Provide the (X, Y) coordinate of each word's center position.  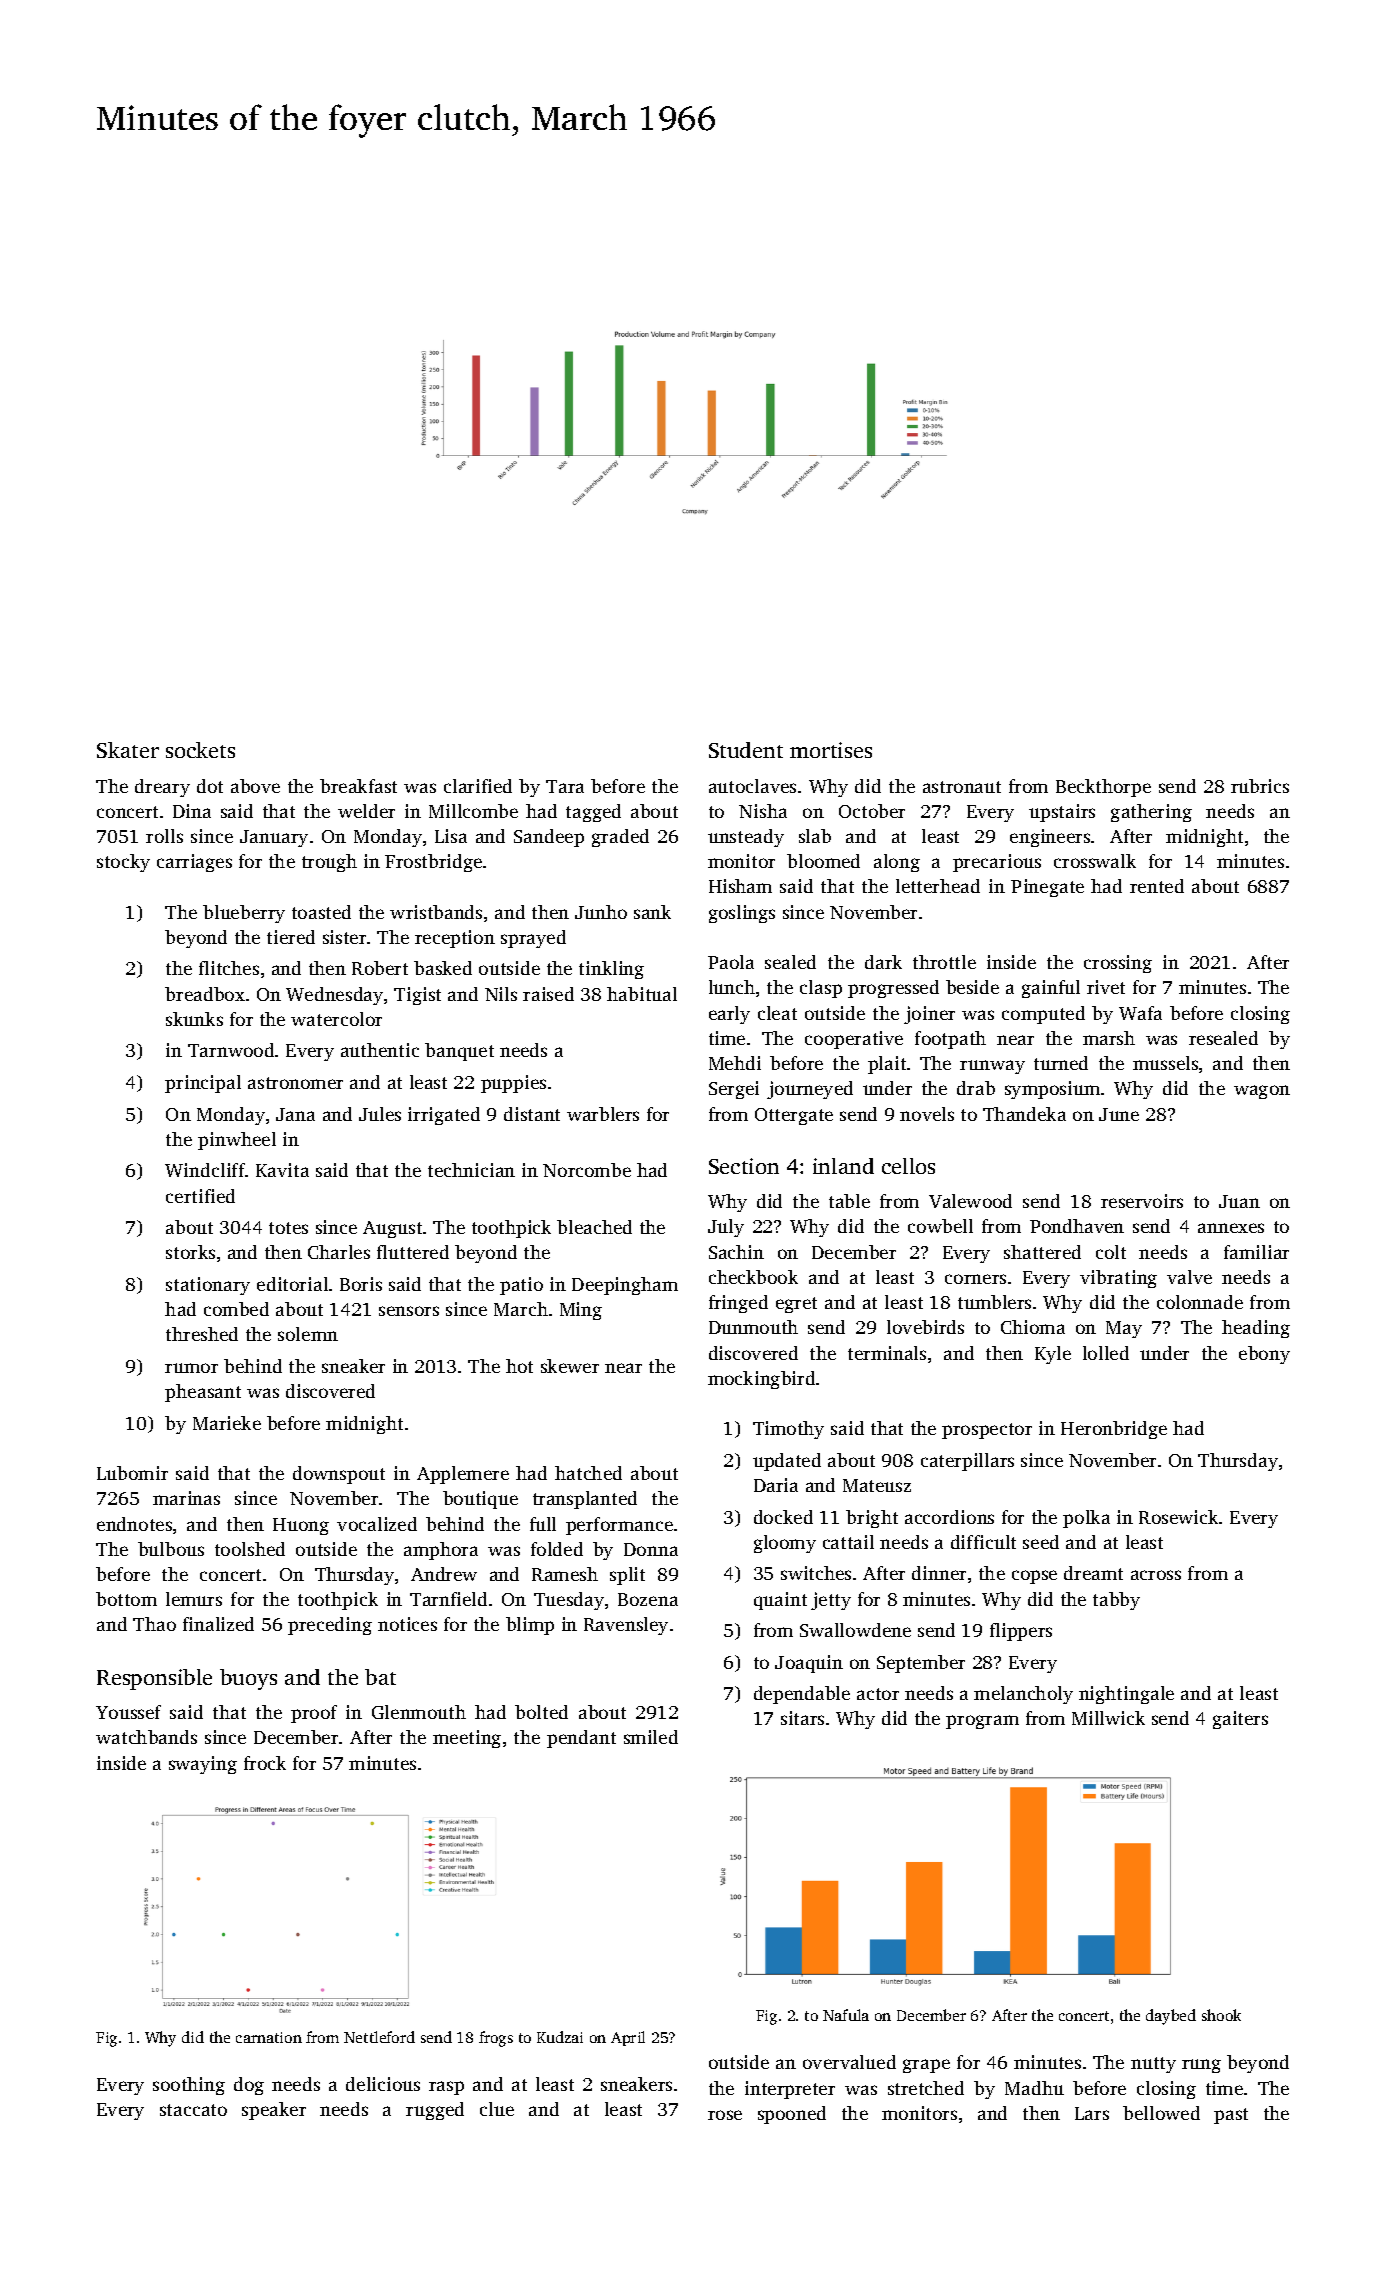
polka (1086, 1519)
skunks (194, 1019)
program (982, 1722)
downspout (339, 1475)
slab (815, 836)
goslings (742, 914)
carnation (269, 2037)
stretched (926, 2088)
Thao (154, 1624)
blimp (530, 1626)
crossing (1118, 964)
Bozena (648, 1599)
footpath (950, 1040)
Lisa (451, 836)
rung (1201, 2066)
